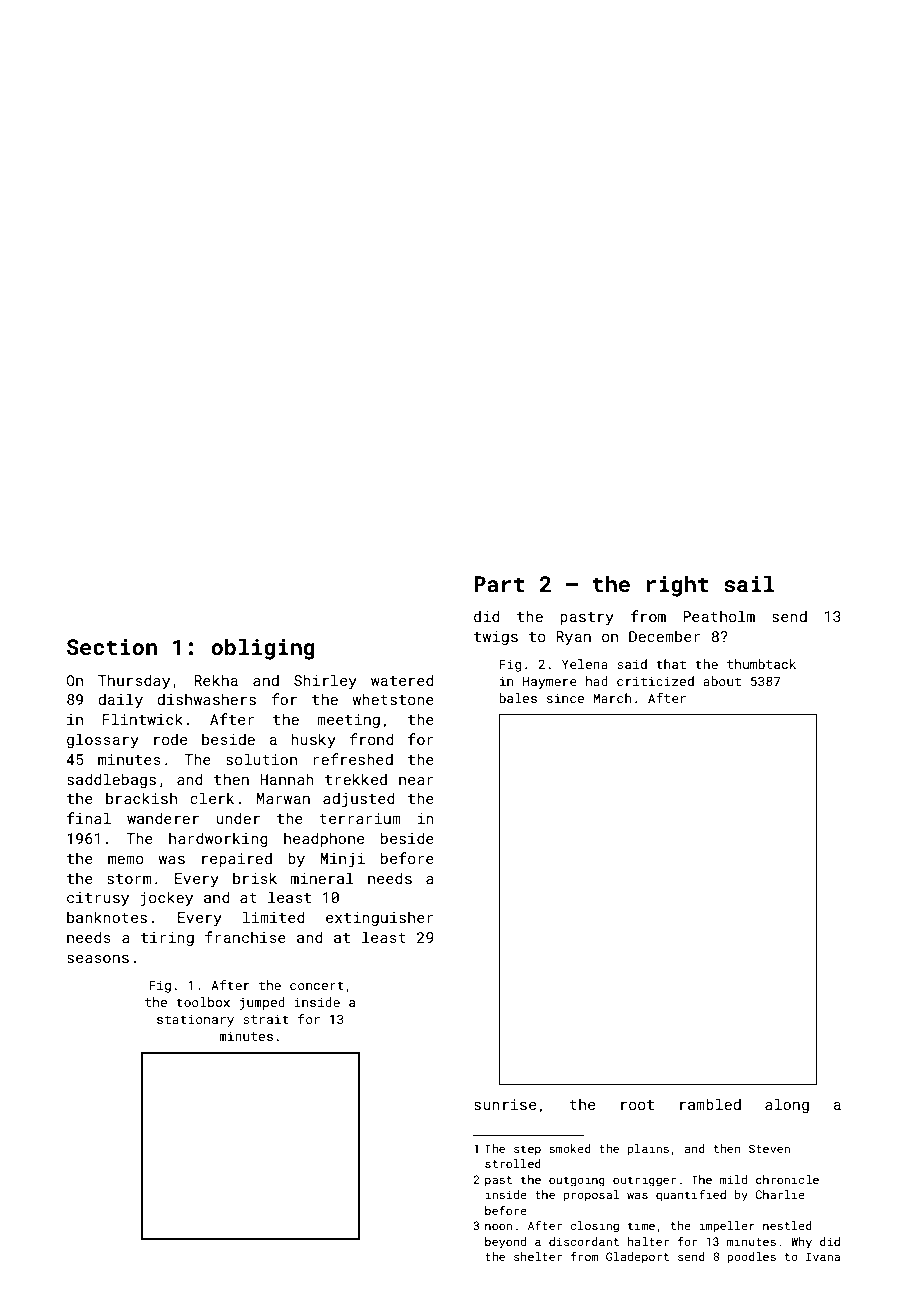 The image size is (908, 1316). I want to click on rambled, so click(710, 1104).
